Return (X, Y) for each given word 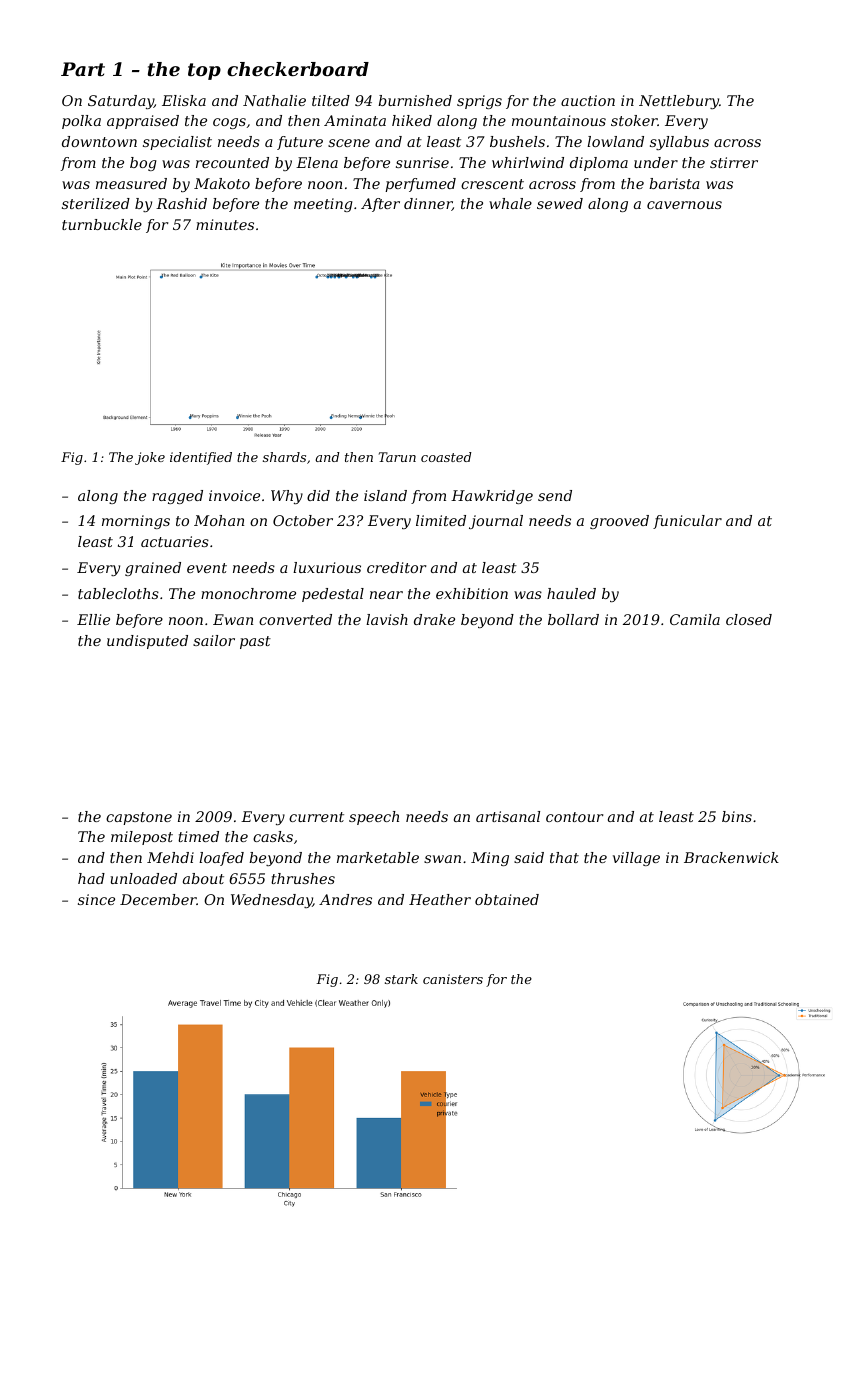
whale (510, 203)
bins (737, 816)
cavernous (684, 205)
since (96, 899)
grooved (619, 522)
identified (201, 458)
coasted (446, 457)
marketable (378, 857)
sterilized (96, 204)
